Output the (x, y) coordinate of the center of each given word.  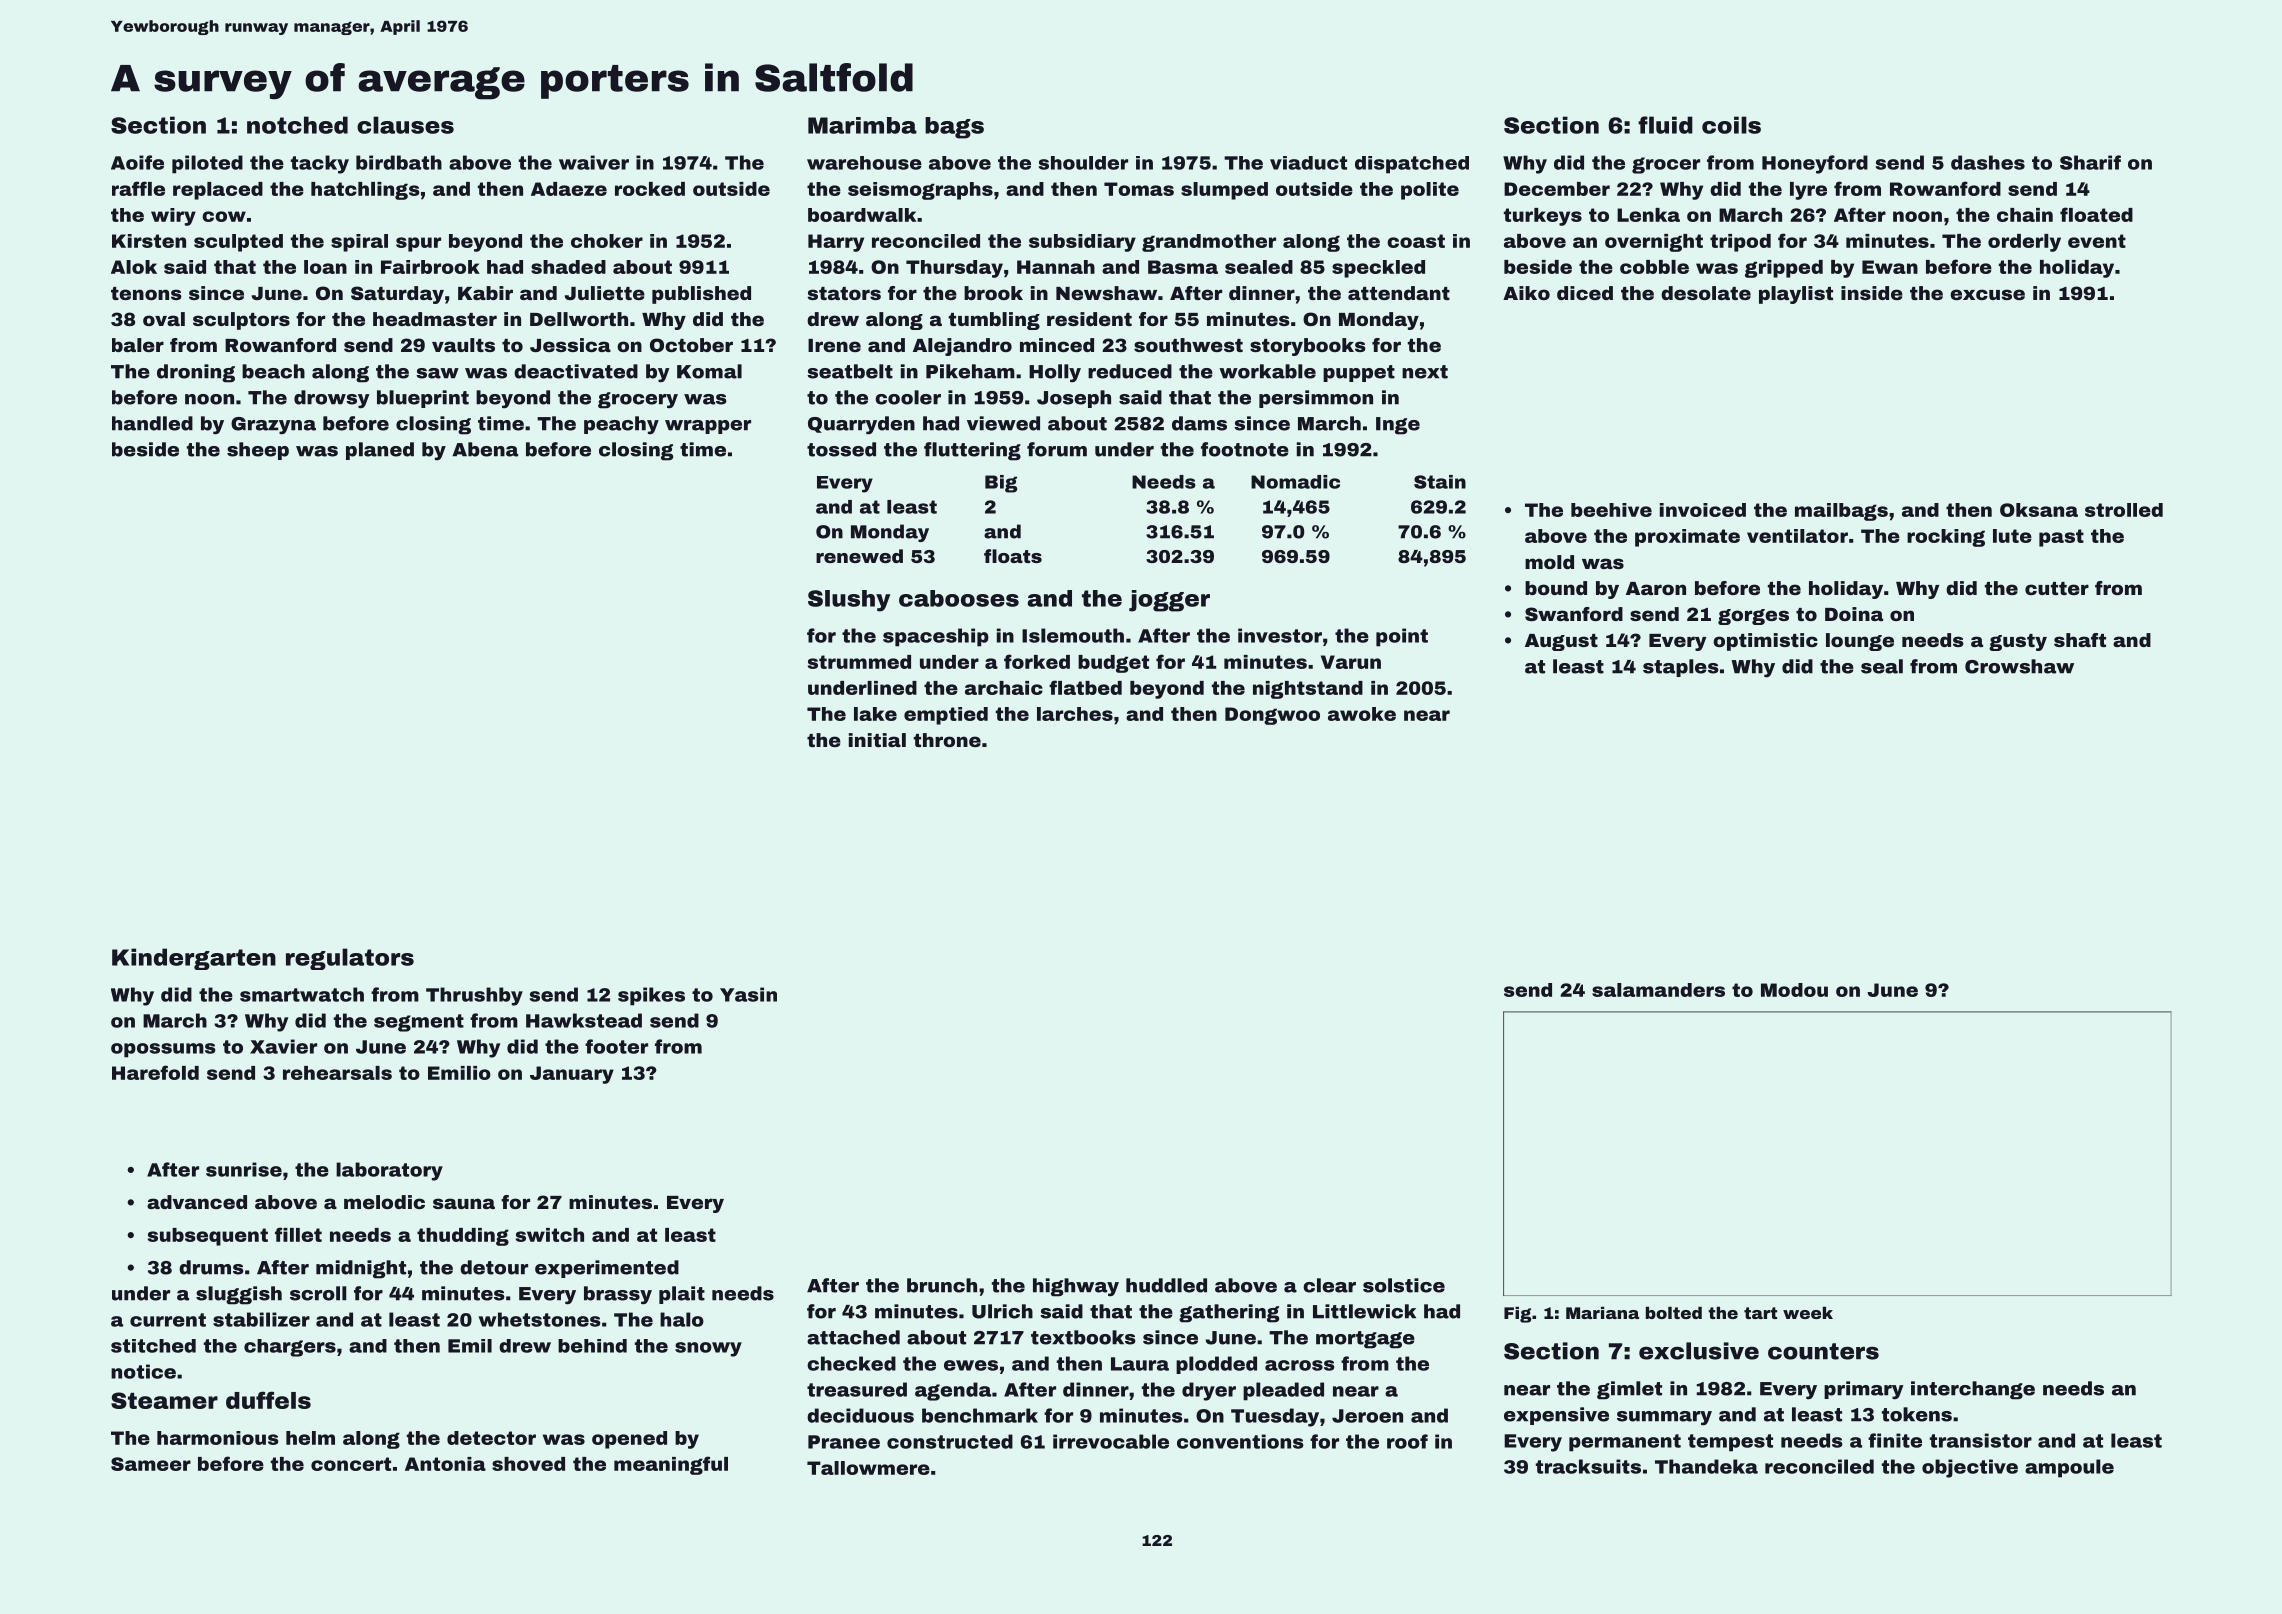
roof (1407, 1441)
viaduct (1308, 163)
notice (143, 1371)
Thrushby (474, 996)
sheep (258, 451)
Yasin (748, 994)
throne (947, 740)
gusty (2018, 642)
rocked (650, 189)
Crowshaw (2019, 666)
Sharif (2090, 162)
